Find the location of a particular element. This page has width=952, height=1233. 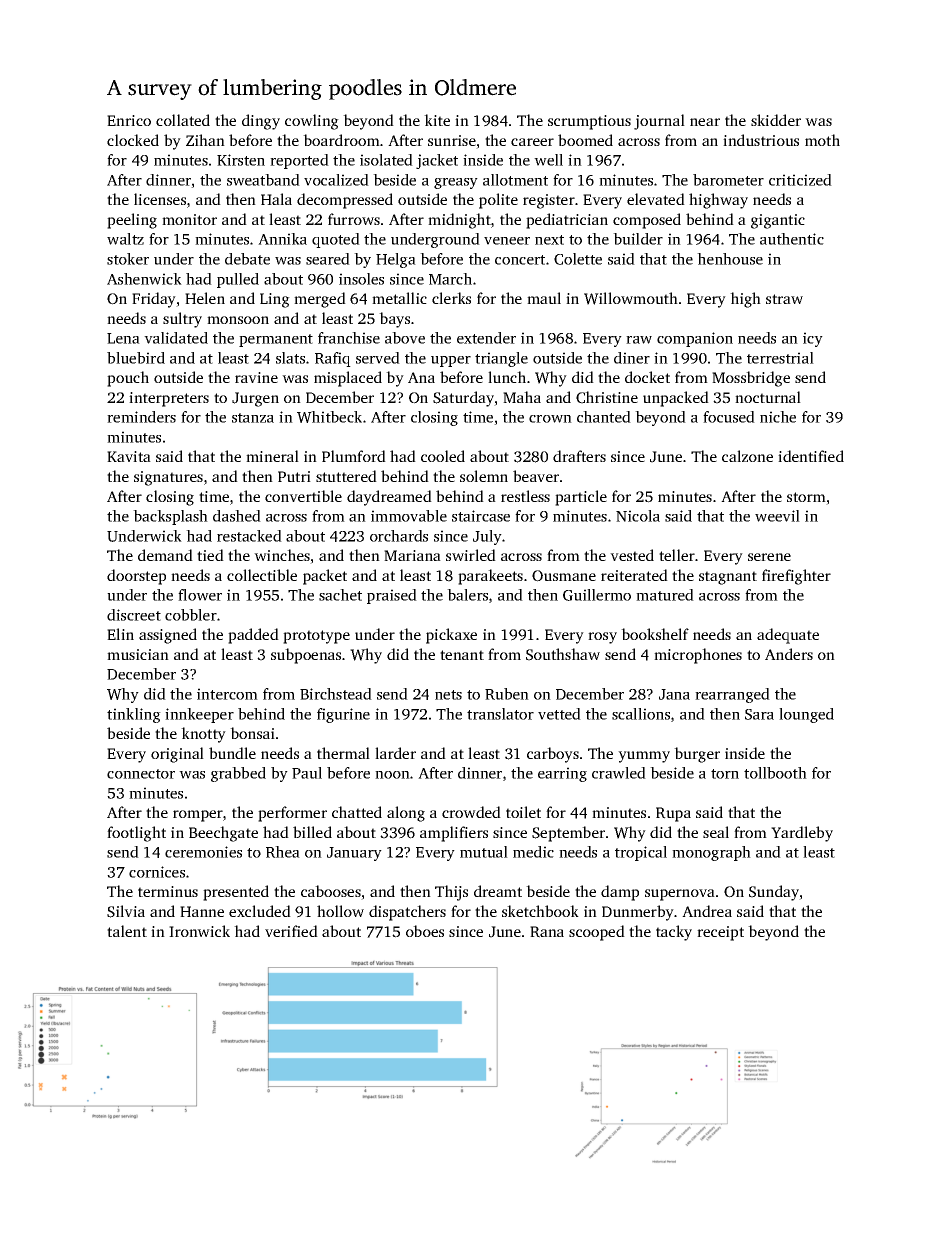

Enrico is located at coordinates (129, 120).
